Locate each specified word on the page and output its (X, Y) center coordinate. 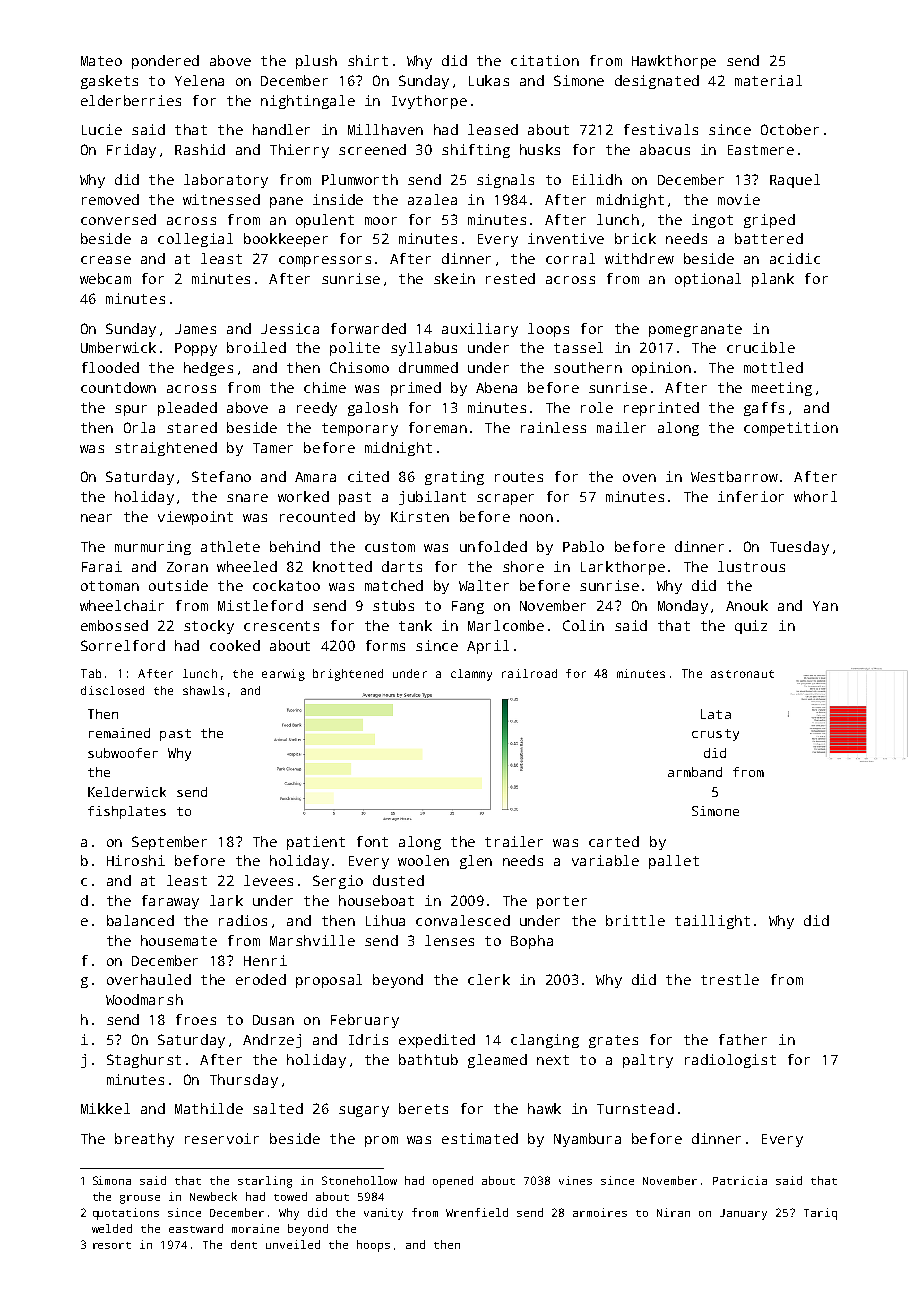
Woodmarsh (144, 999)
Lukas (489, 80)
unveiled (293, 1244)
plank (773, 280)
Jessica (290, 328)
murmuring (153, 548)
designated (657, 82)
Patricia (740, 1180)
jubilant (432, 498)
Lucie (102, 129)
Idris (368, 1039)
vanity (383, 1214)
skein (454, 278)
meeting (782, 389)
